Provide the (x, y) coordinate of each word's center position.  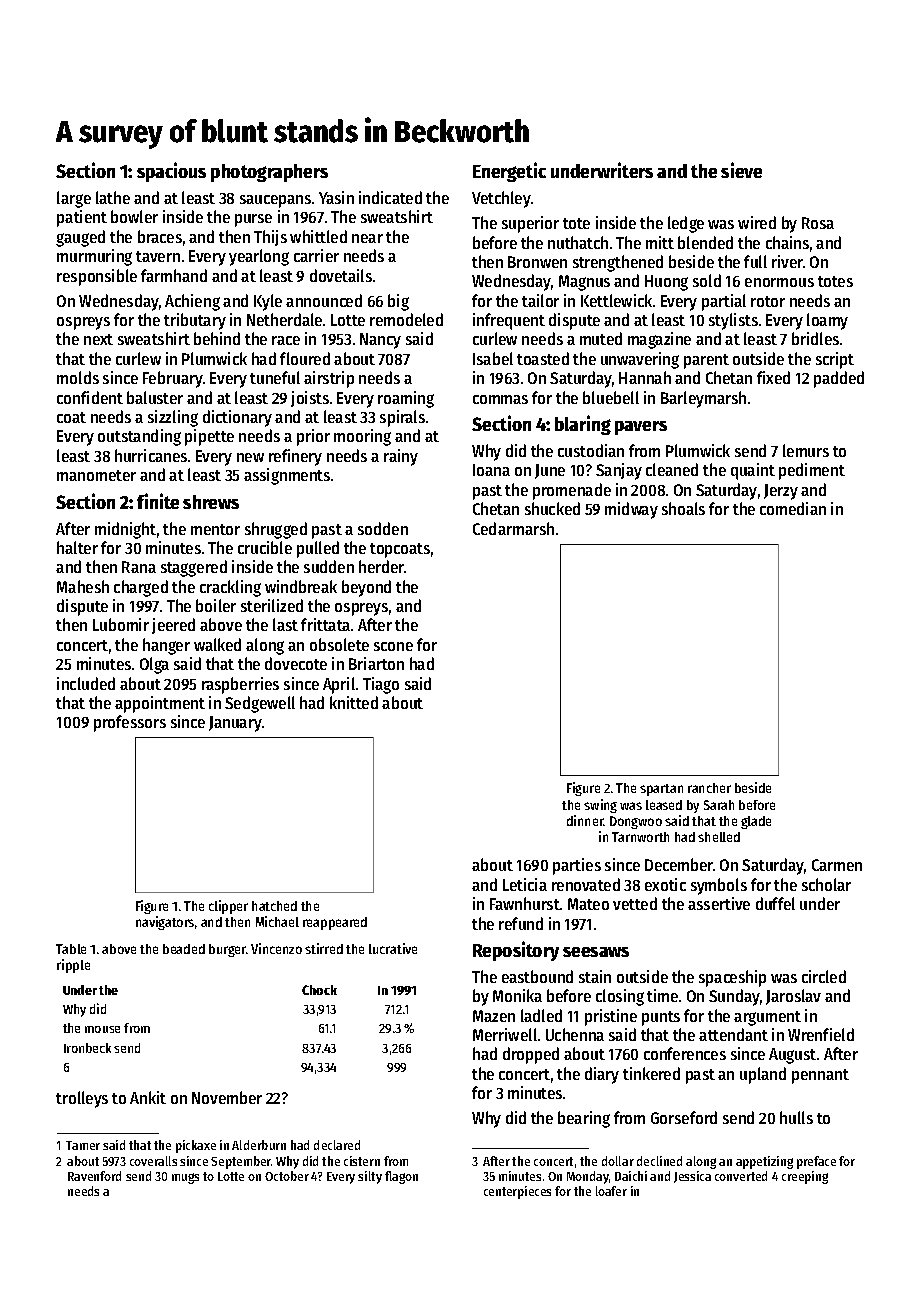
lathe (113, 197)
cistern (362, 1161)
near (367, 238)
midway (631, 510)
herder (381, 566)
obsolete (339, 644)
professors (130, 723)
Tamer (83, 1145)
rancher (709, 788)
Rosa (818, 223)
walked (217, 644)
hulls (796, 1117)
